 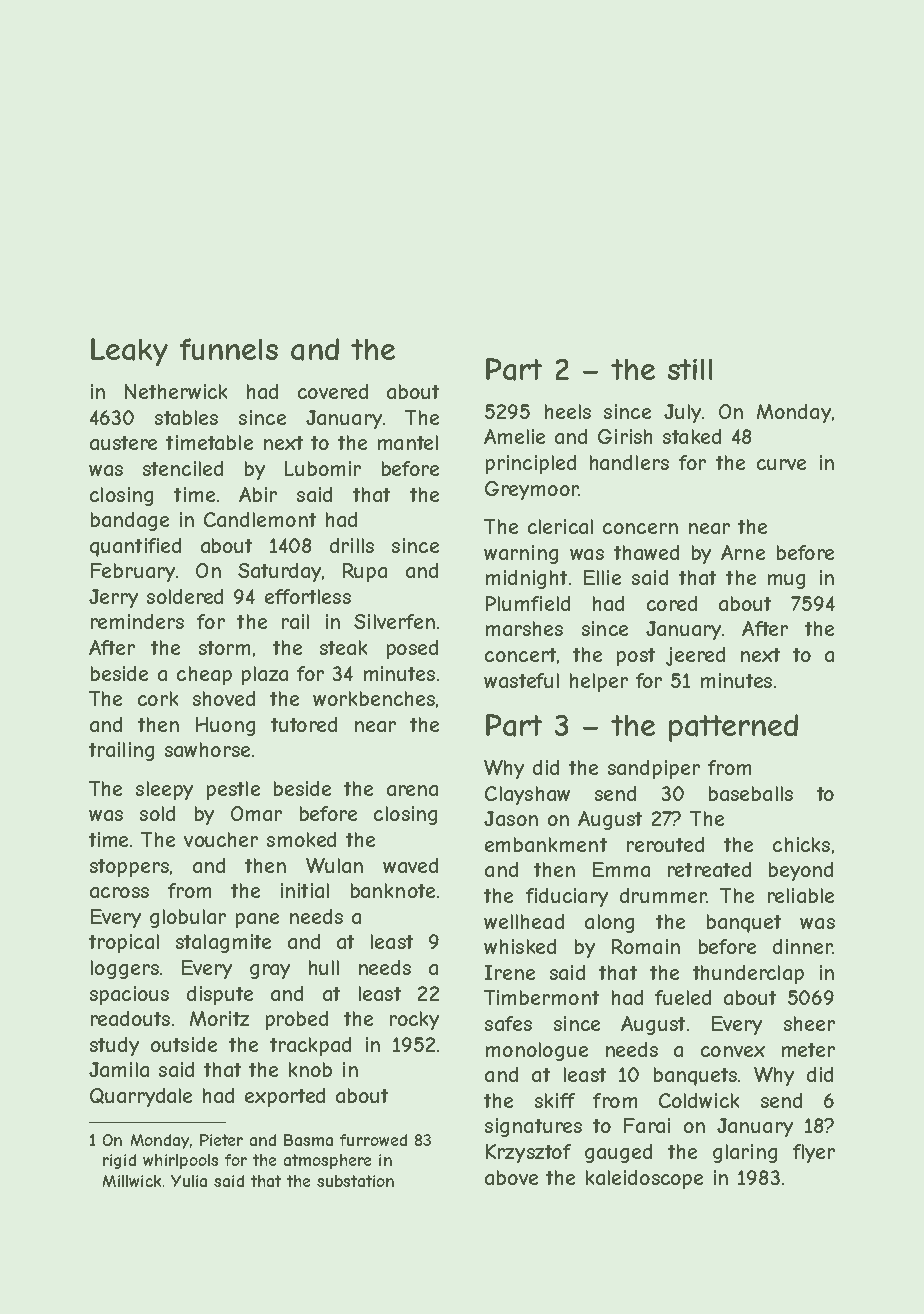 What do you see at coordinates (511, 1177) in the page?
I see `above` at bounding box center [511, 1177].
